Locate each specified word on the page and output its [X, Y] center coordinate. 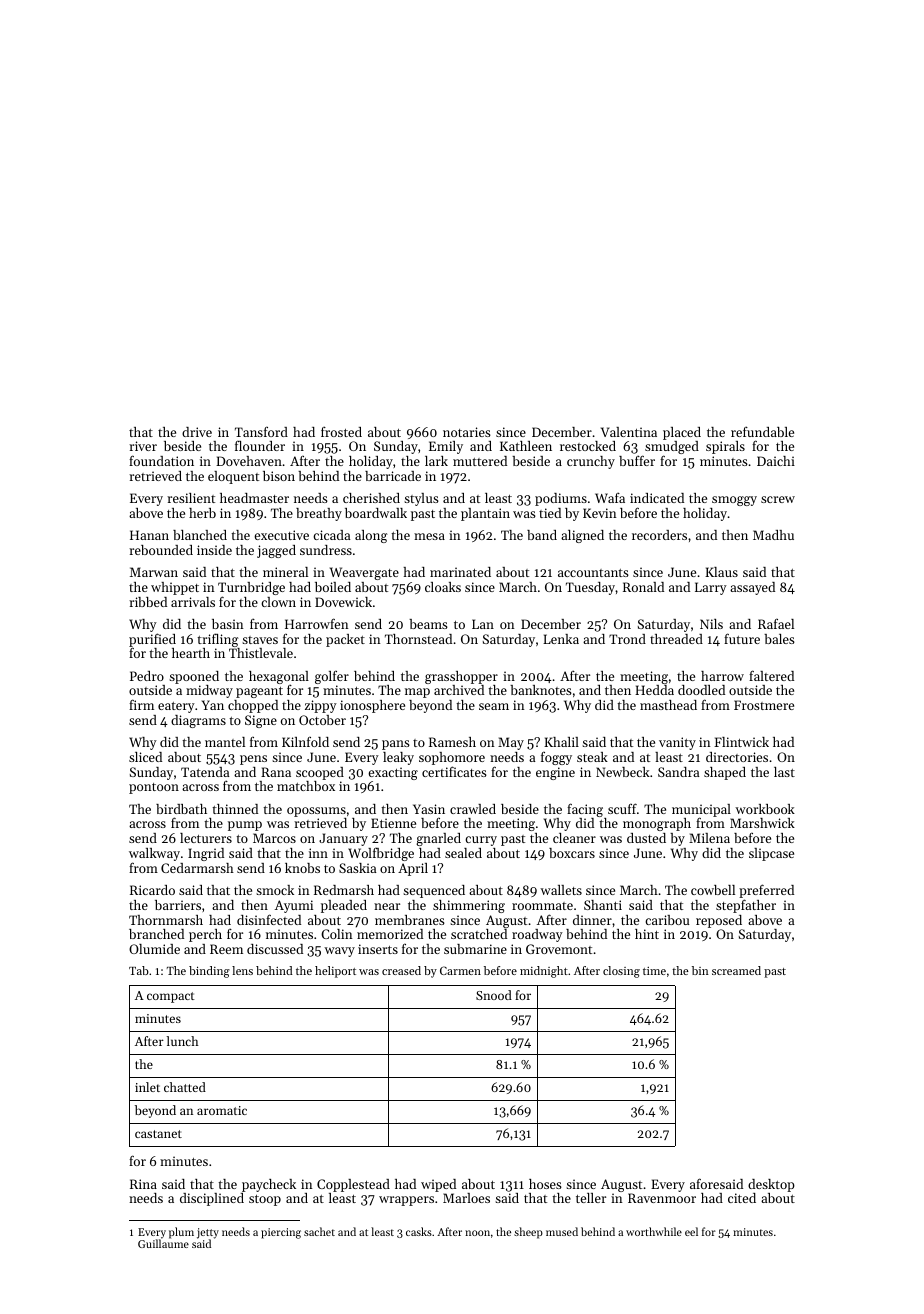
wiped [438, 1185]
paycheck [269, 1185]
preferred [766, 891]
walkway [154, 854]
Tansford [261, 432]
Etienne [393, 823]
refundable [762, 431]
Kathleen [526, 446]
